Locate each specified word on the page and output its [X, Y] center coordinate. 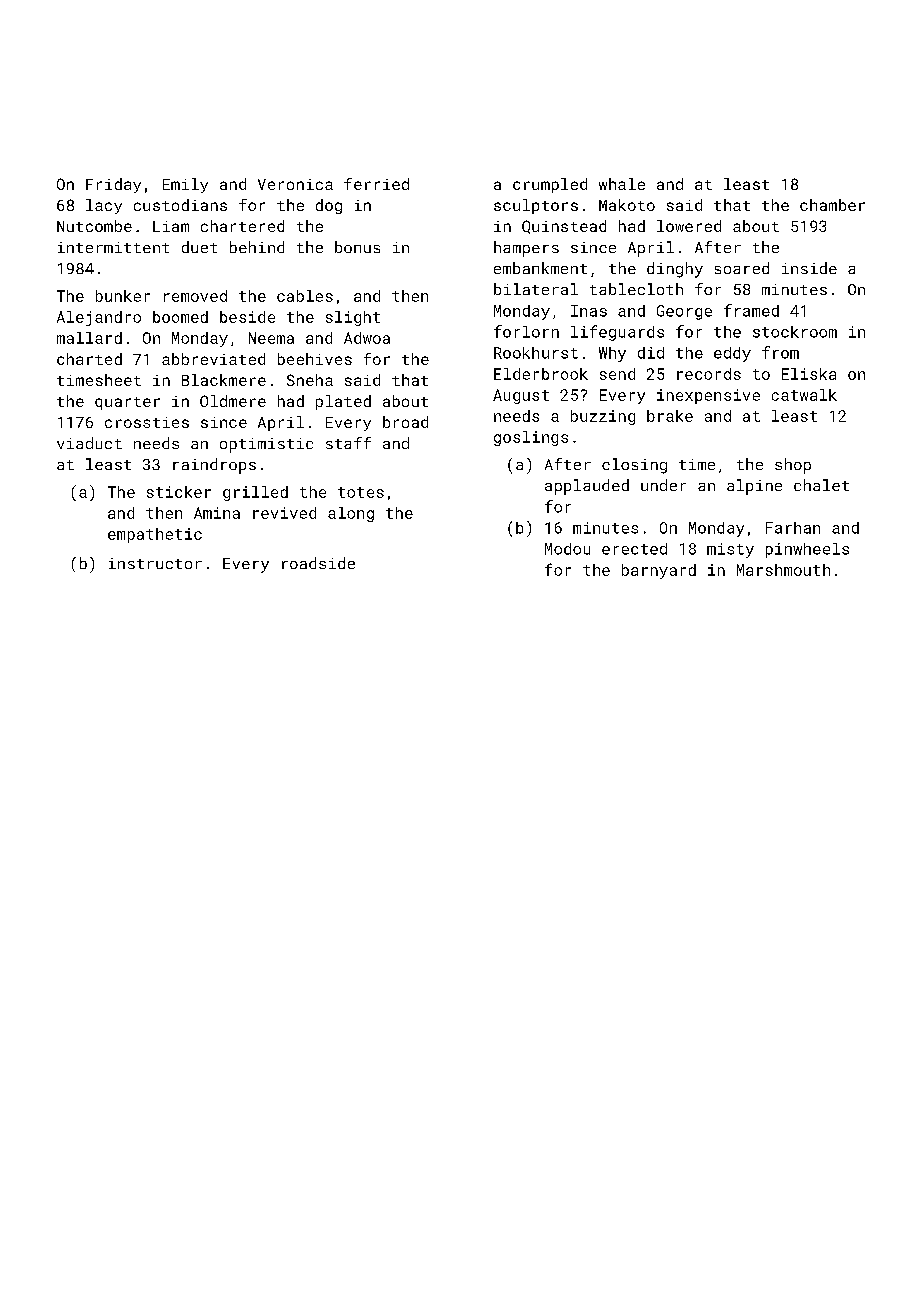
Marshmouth [783, 570]
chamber [832, 205]
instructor [155, 563]
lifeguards [617, 333]
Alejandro [99, 318]
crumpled [550, 185]
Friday [113, 185]
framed [751, 310]
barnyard [659, 571]
